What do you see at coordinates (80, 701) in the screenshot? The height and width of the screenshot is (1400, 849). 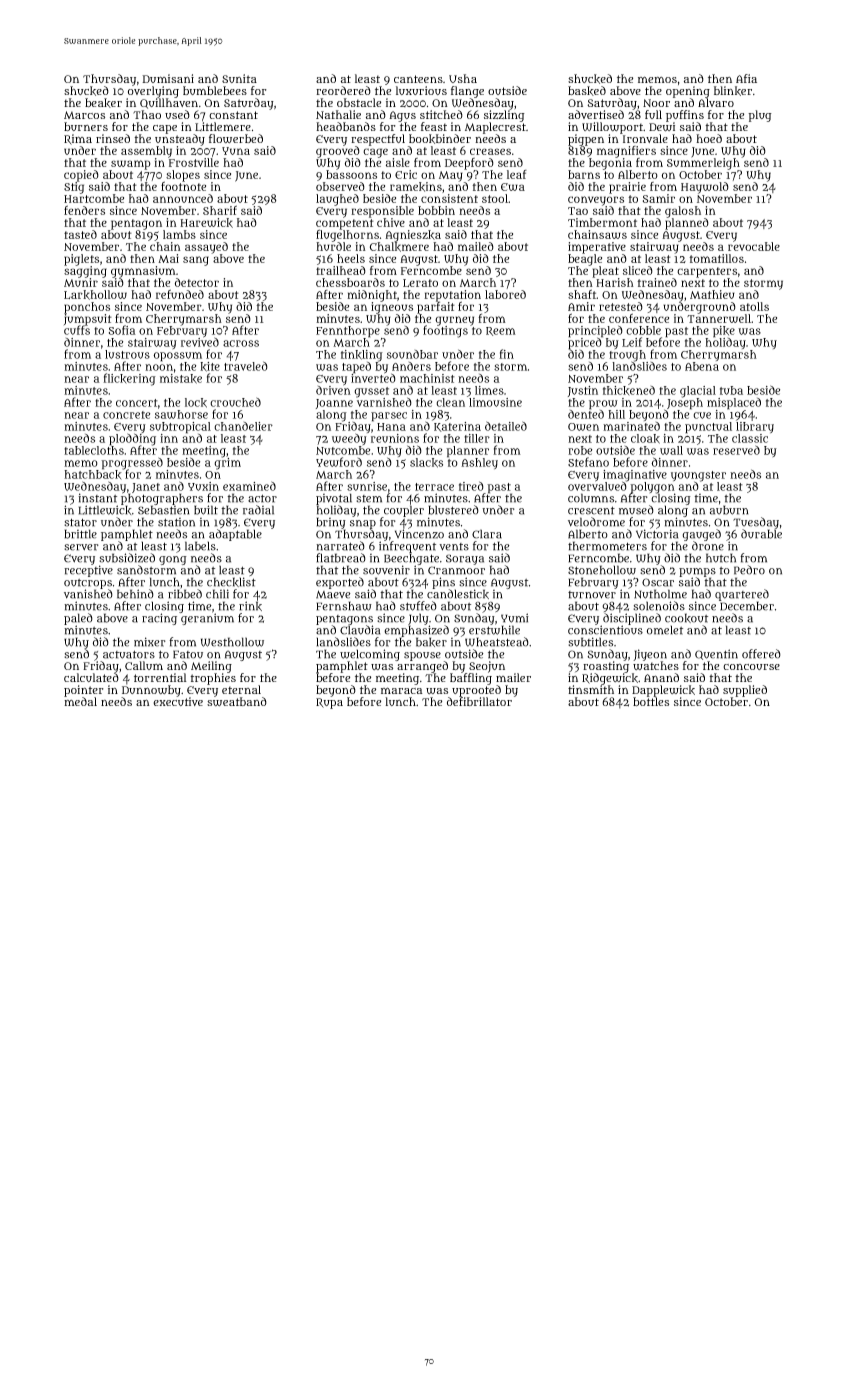 I see `medal` at bounding box center [80, 701].
